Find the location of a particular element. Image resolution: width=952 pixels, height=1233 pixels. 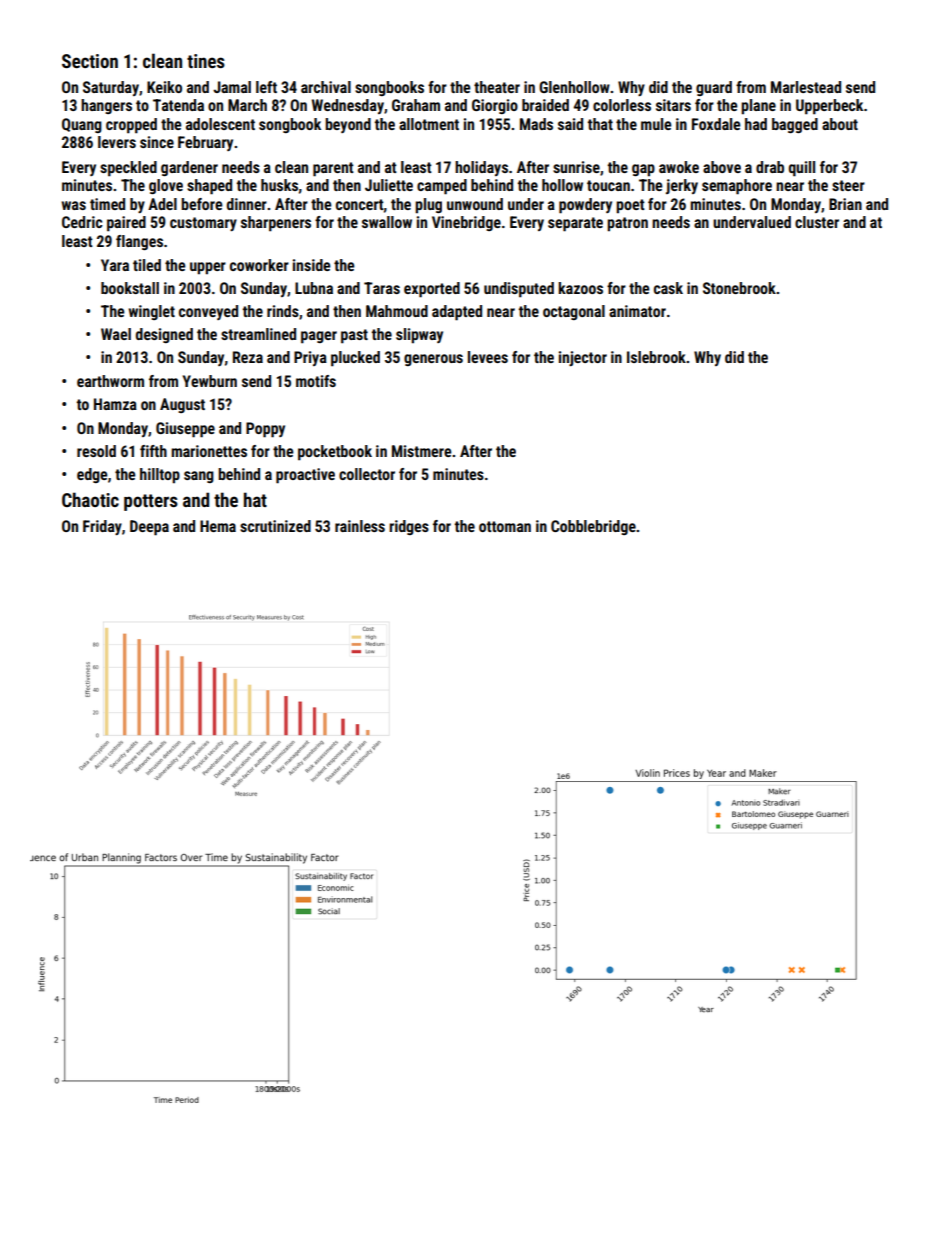

hangers is located at coordinates (106, 106).
